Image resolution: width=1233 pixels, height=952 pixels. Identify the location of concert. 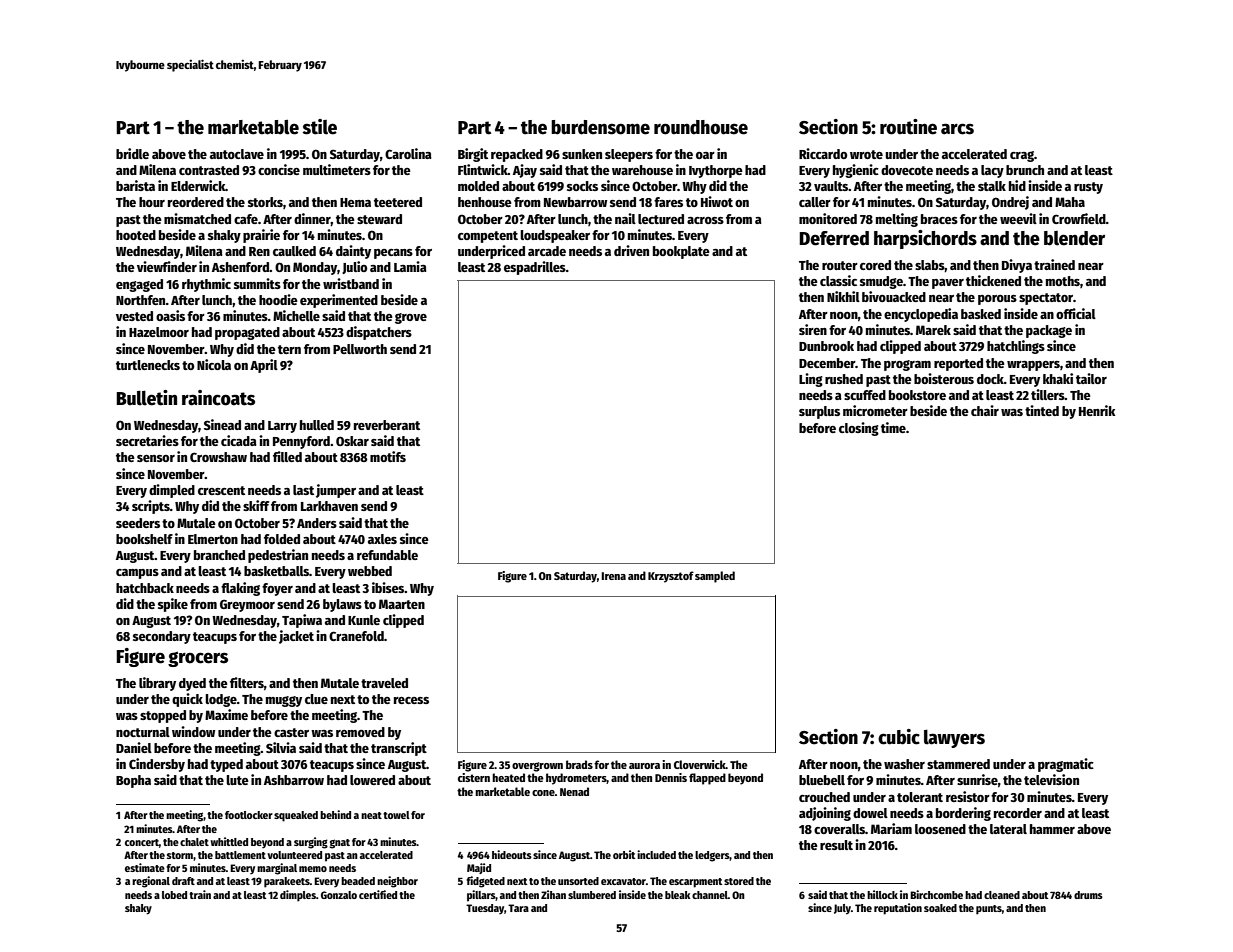
(142, 842).
